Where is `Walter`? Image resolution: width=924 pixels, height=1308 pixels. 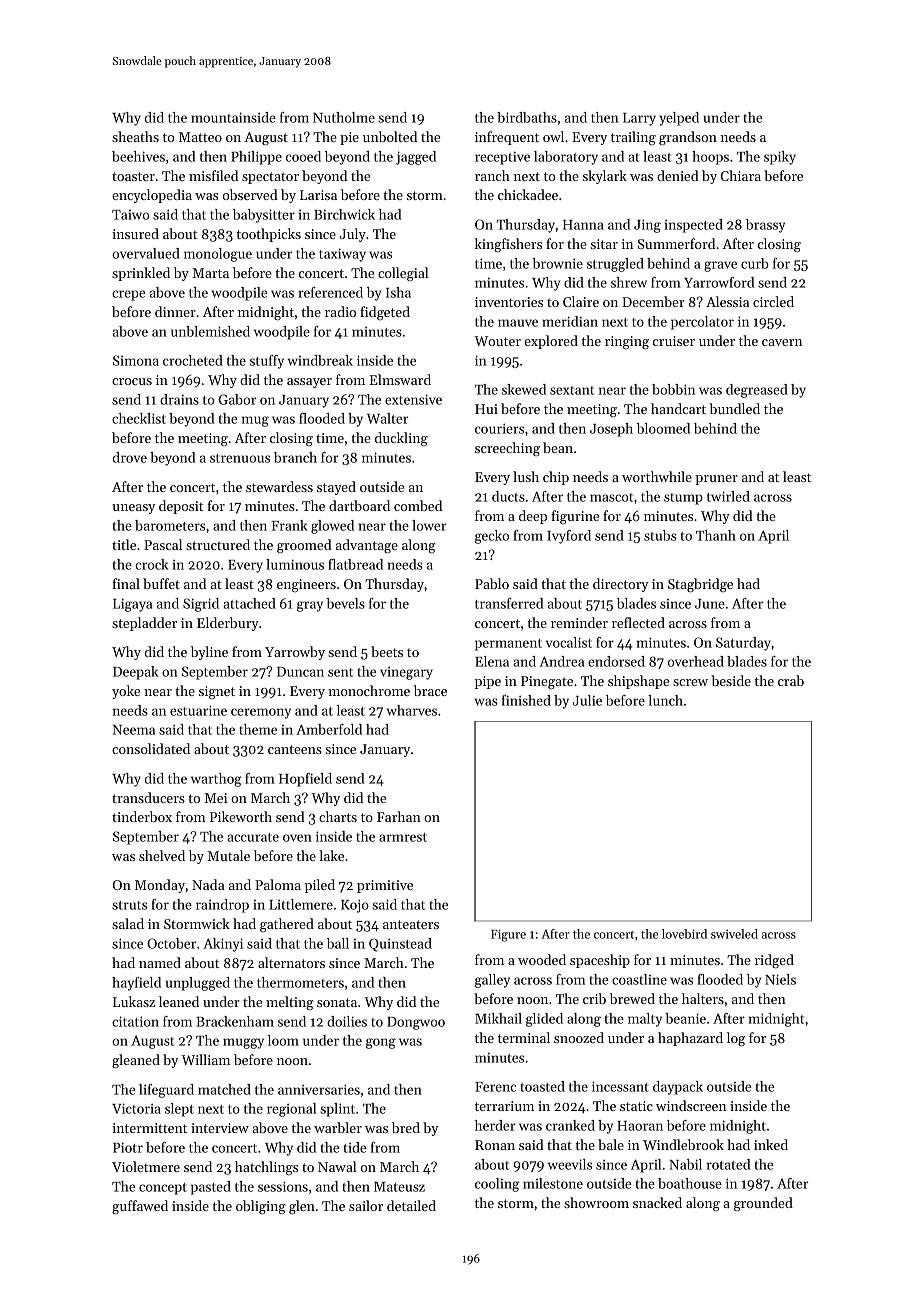 Walter is located at coordinates (388, 418).
